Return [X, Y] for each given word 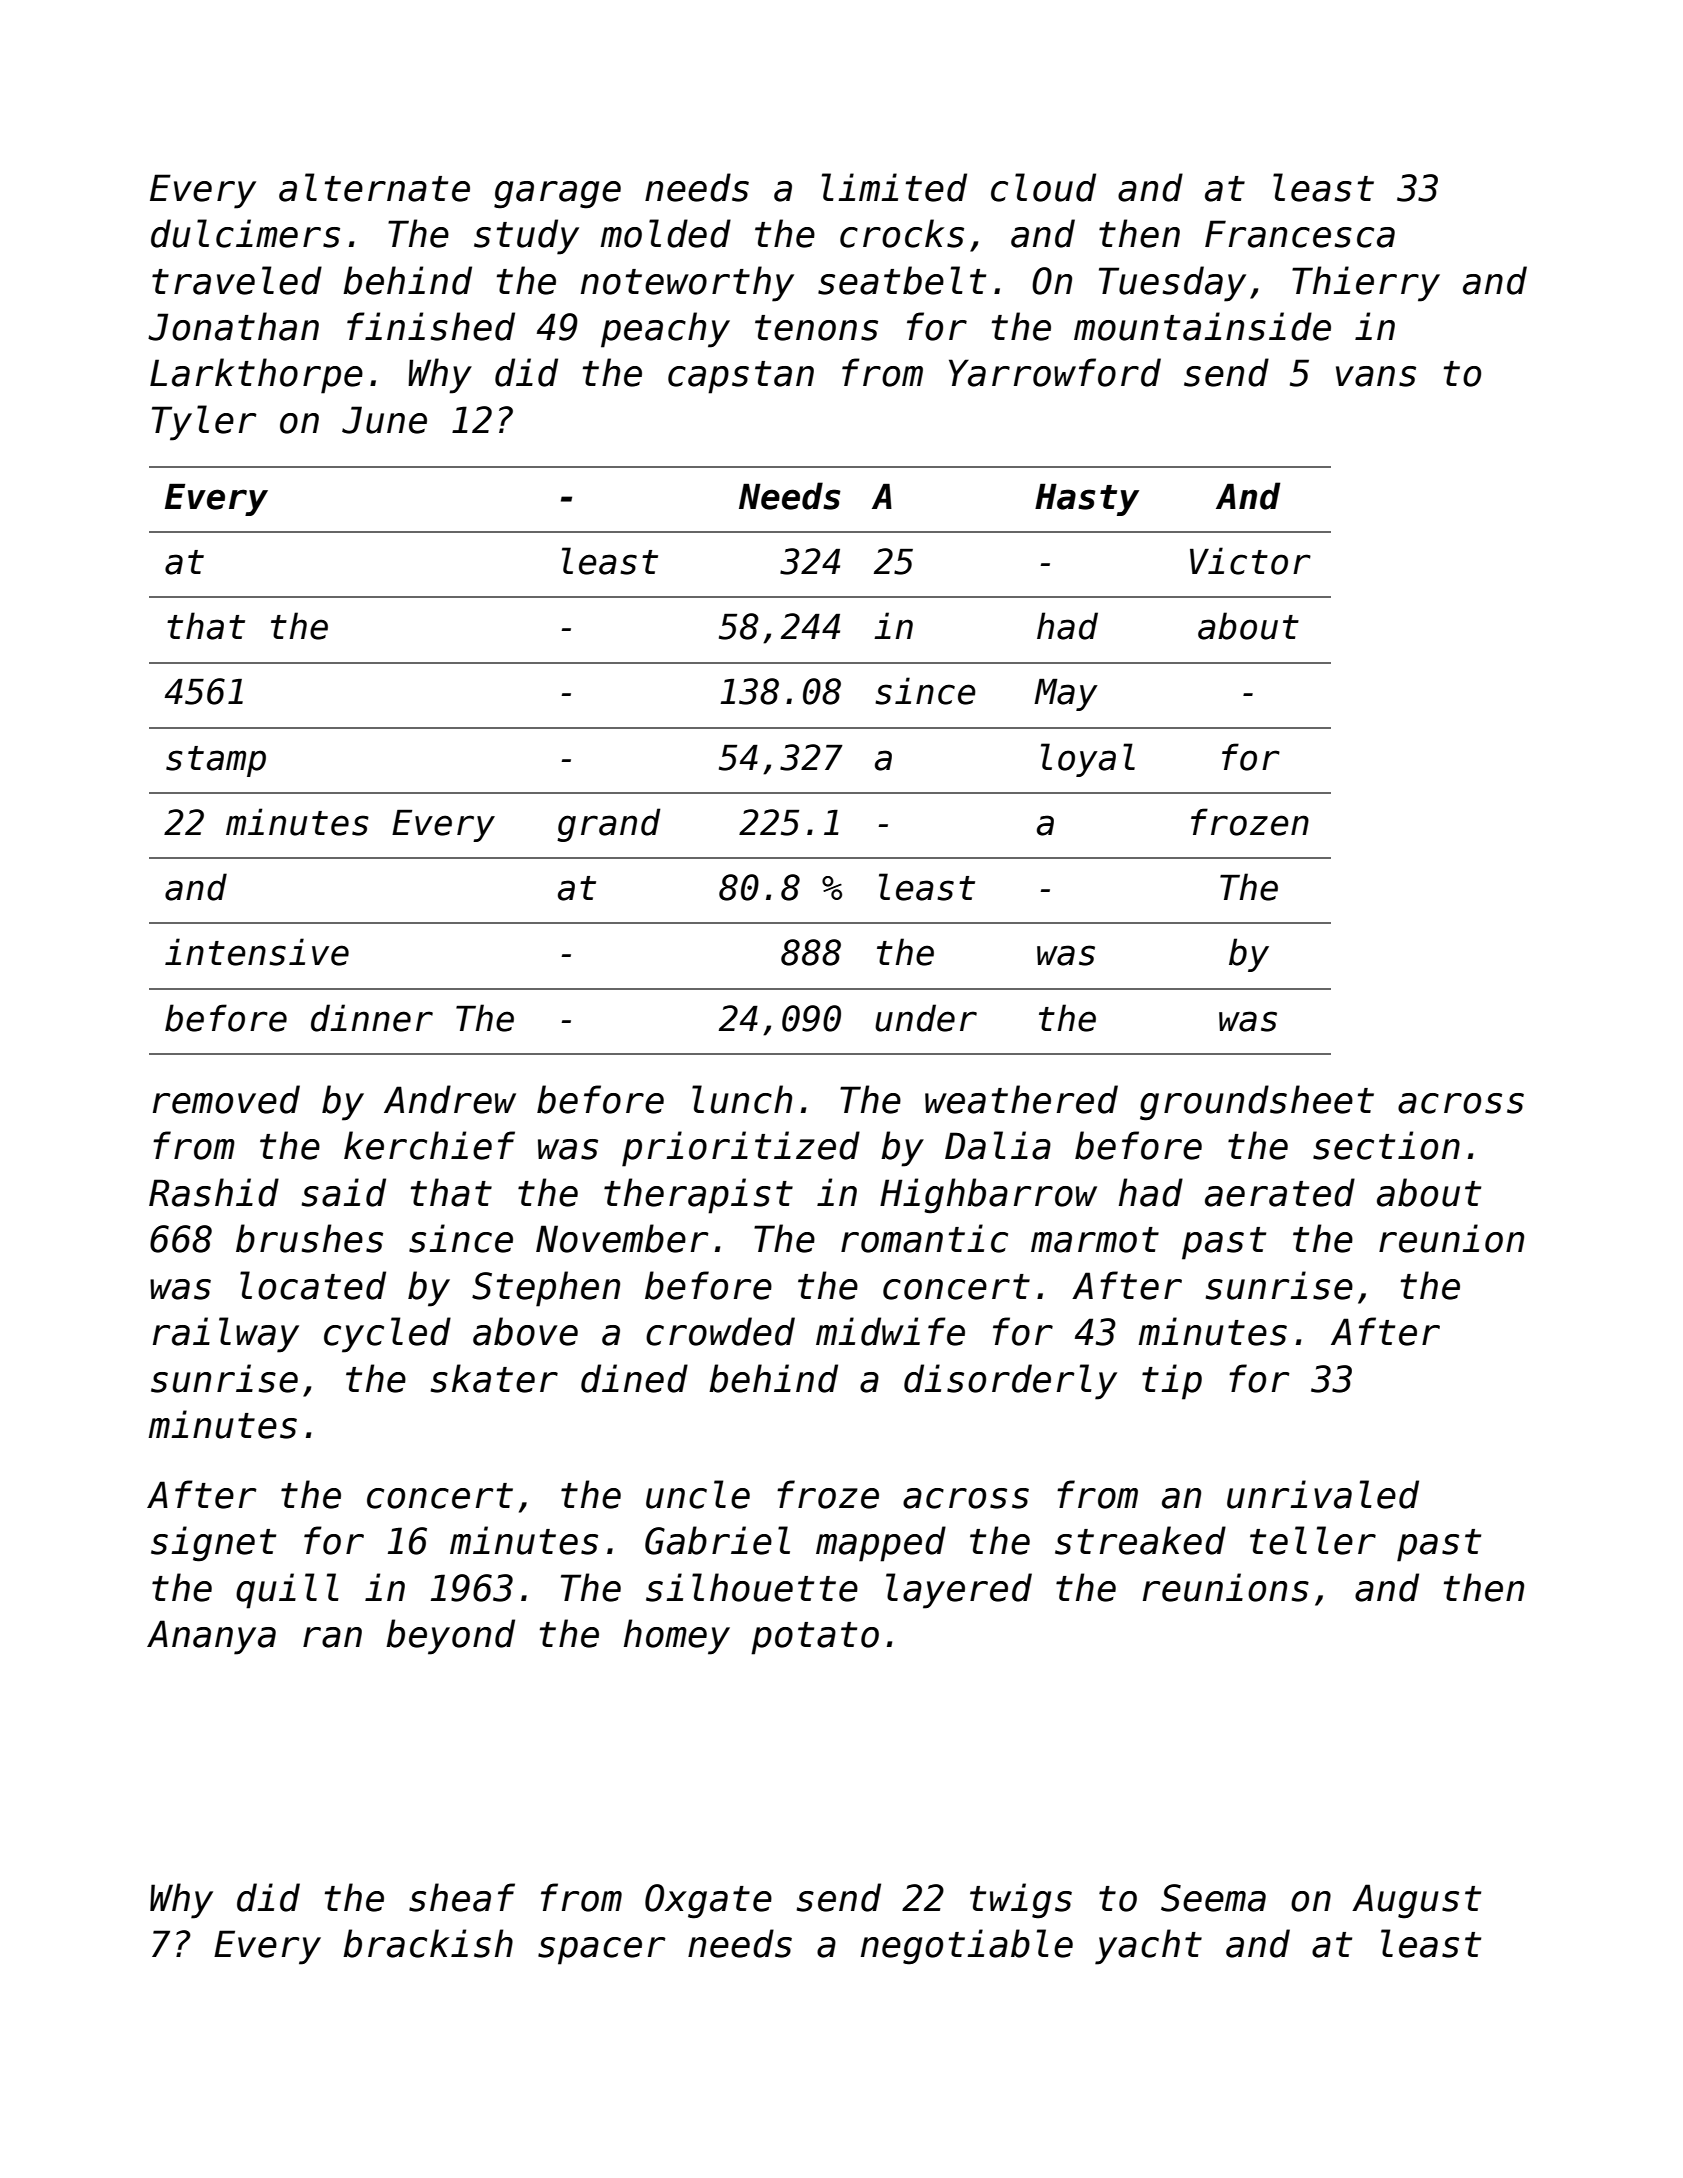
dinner [372, 1018]
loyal [1088, 760]
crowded [720, 1331]
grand [609, 825]
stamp [216, 761]
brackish [428, 1943]
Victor [1250, 561]
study [526, 237]
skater [494, 1378]
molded [665, 233]
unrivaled [1323, 1494]
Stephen [546, 1289]
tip [1172, 1382]
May [1066, 695]
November [622, 1238]
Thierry [1366, 284]
